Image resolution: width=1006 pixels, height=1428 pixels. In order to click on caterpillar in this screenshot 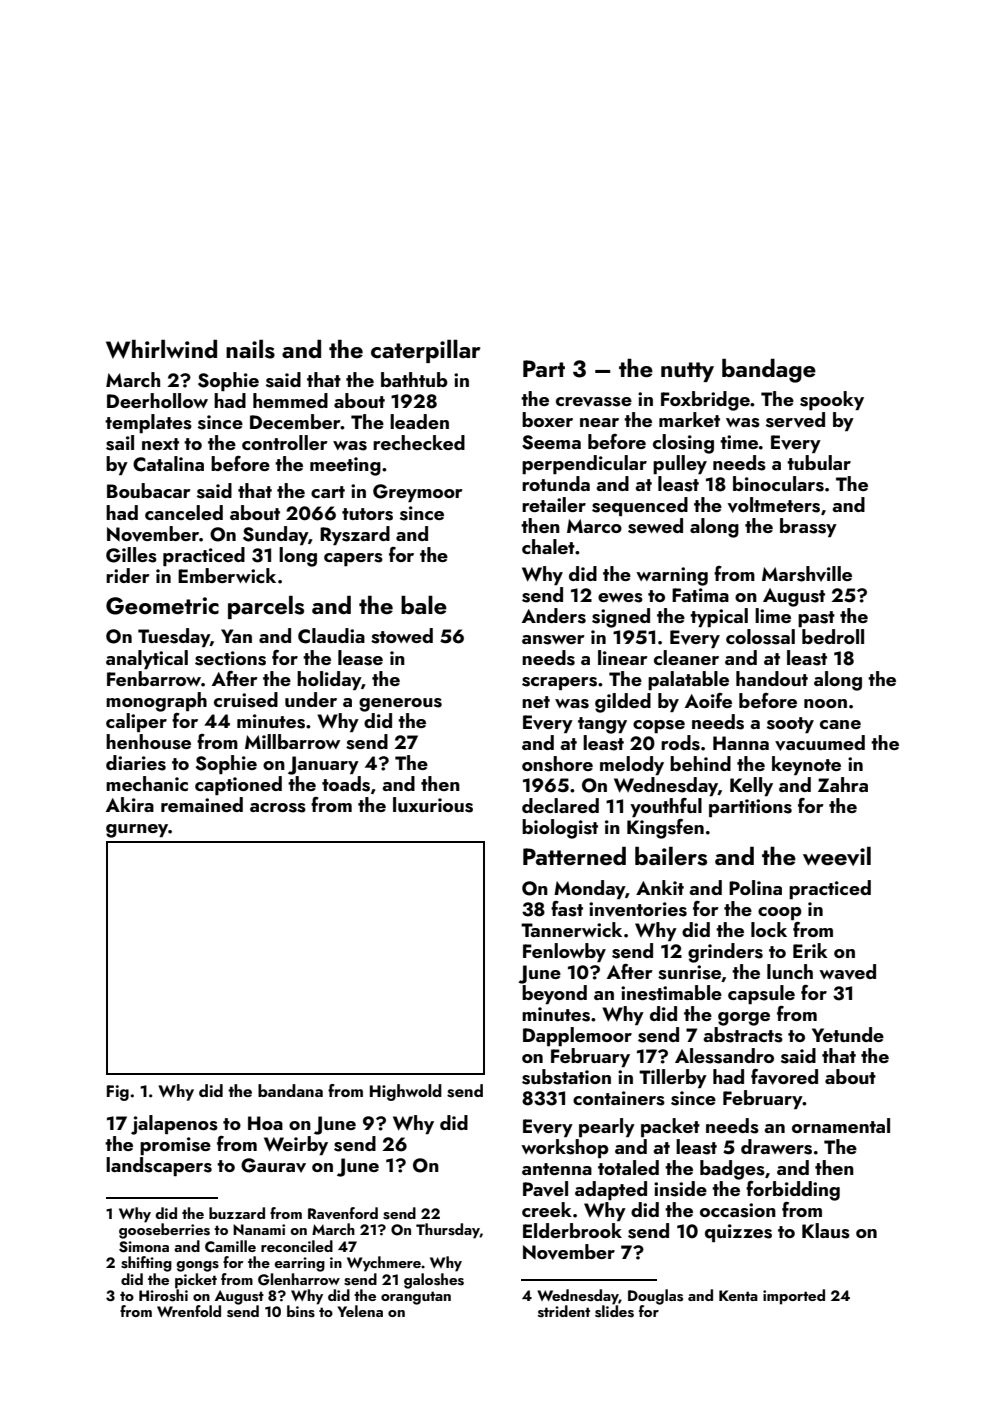, I will do `click(426, 351)`.
